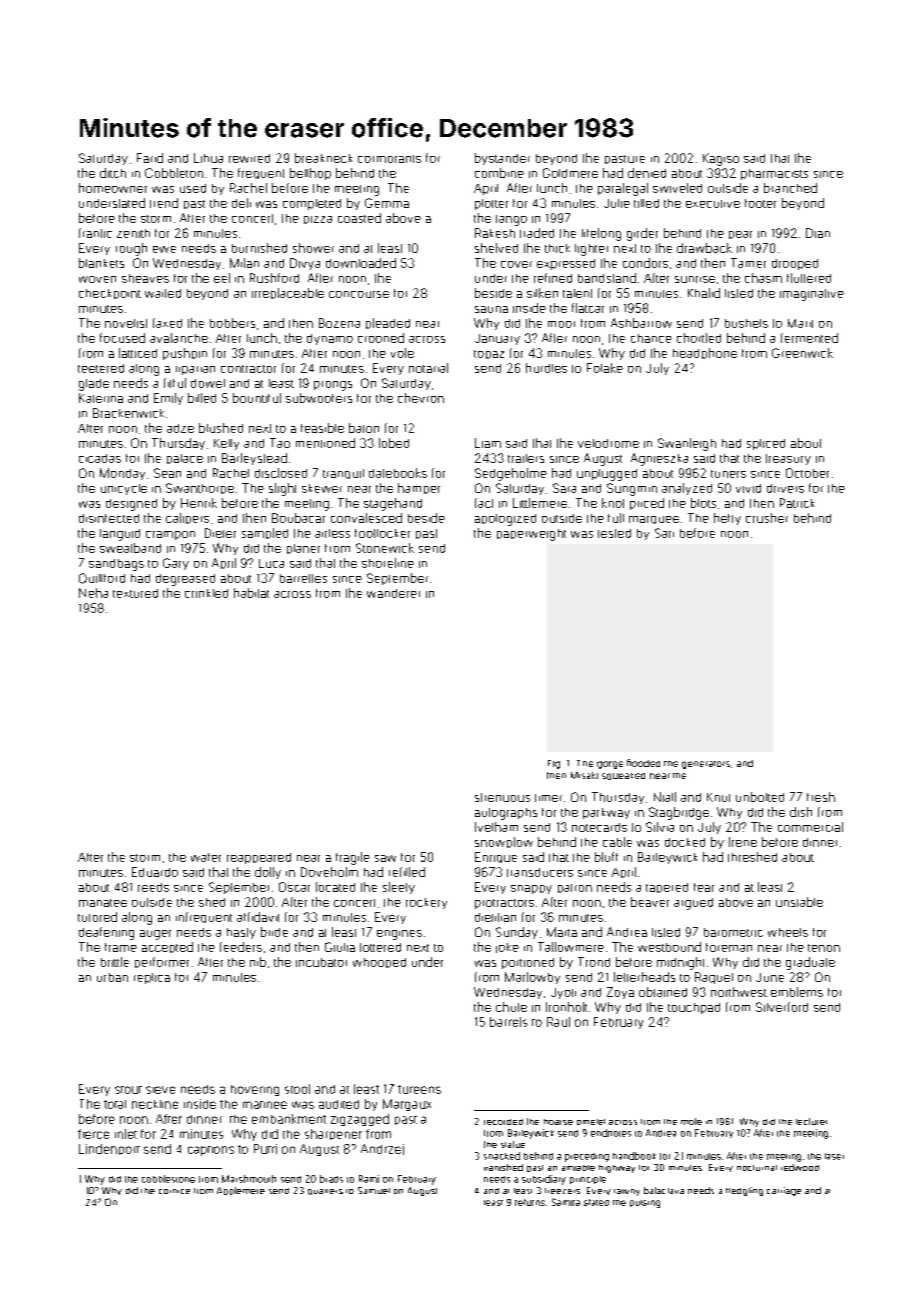  I want to click on docked, so click(685, 842).
